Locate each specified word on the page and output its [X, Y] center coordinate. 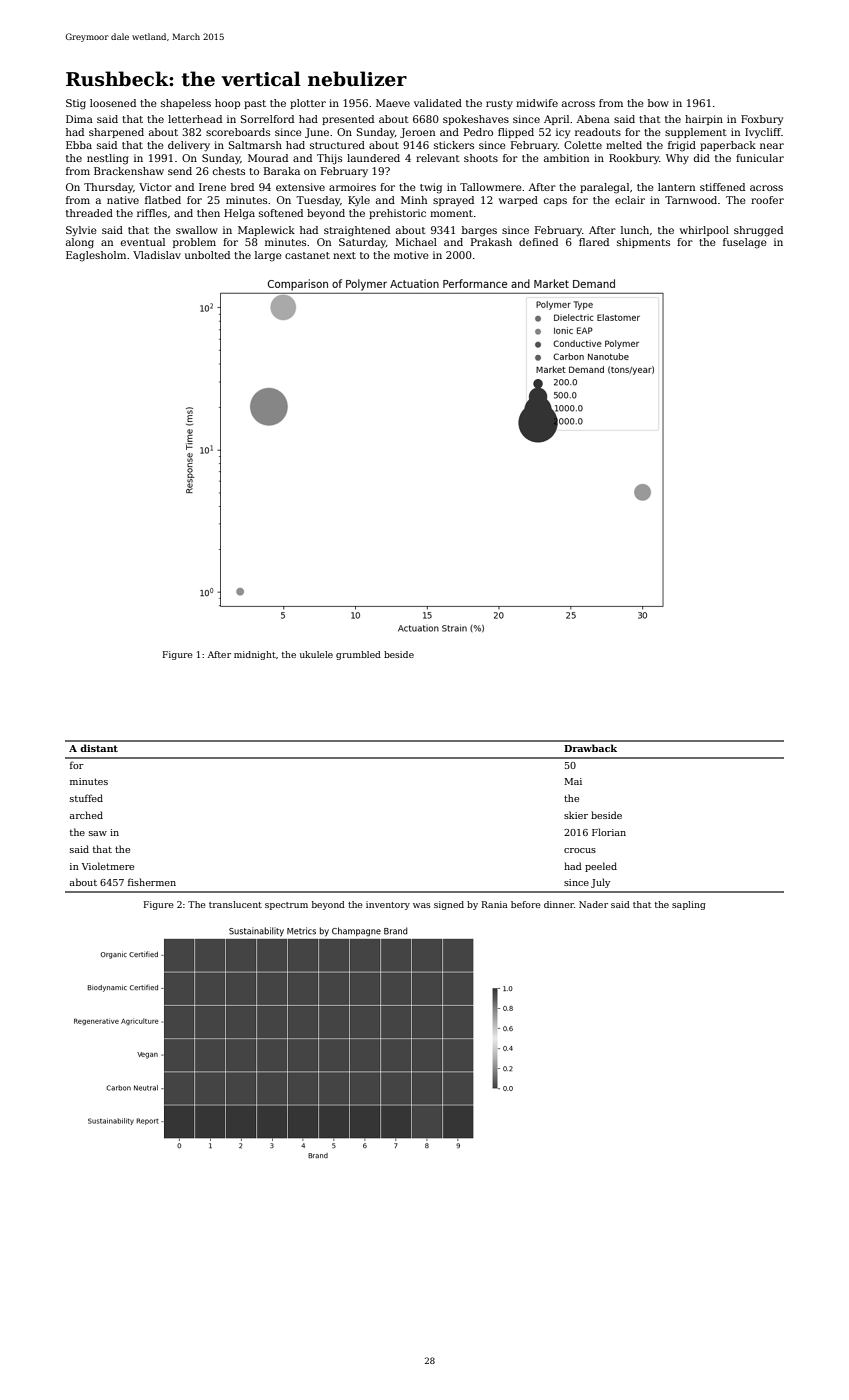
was [422, 905]
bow [658, 103]
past [255, 104]
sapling [689, 905]
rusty [499, 105]
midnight [255, 655]
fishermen [152, 882]
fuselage [745, 243]
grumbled [358, 655]
